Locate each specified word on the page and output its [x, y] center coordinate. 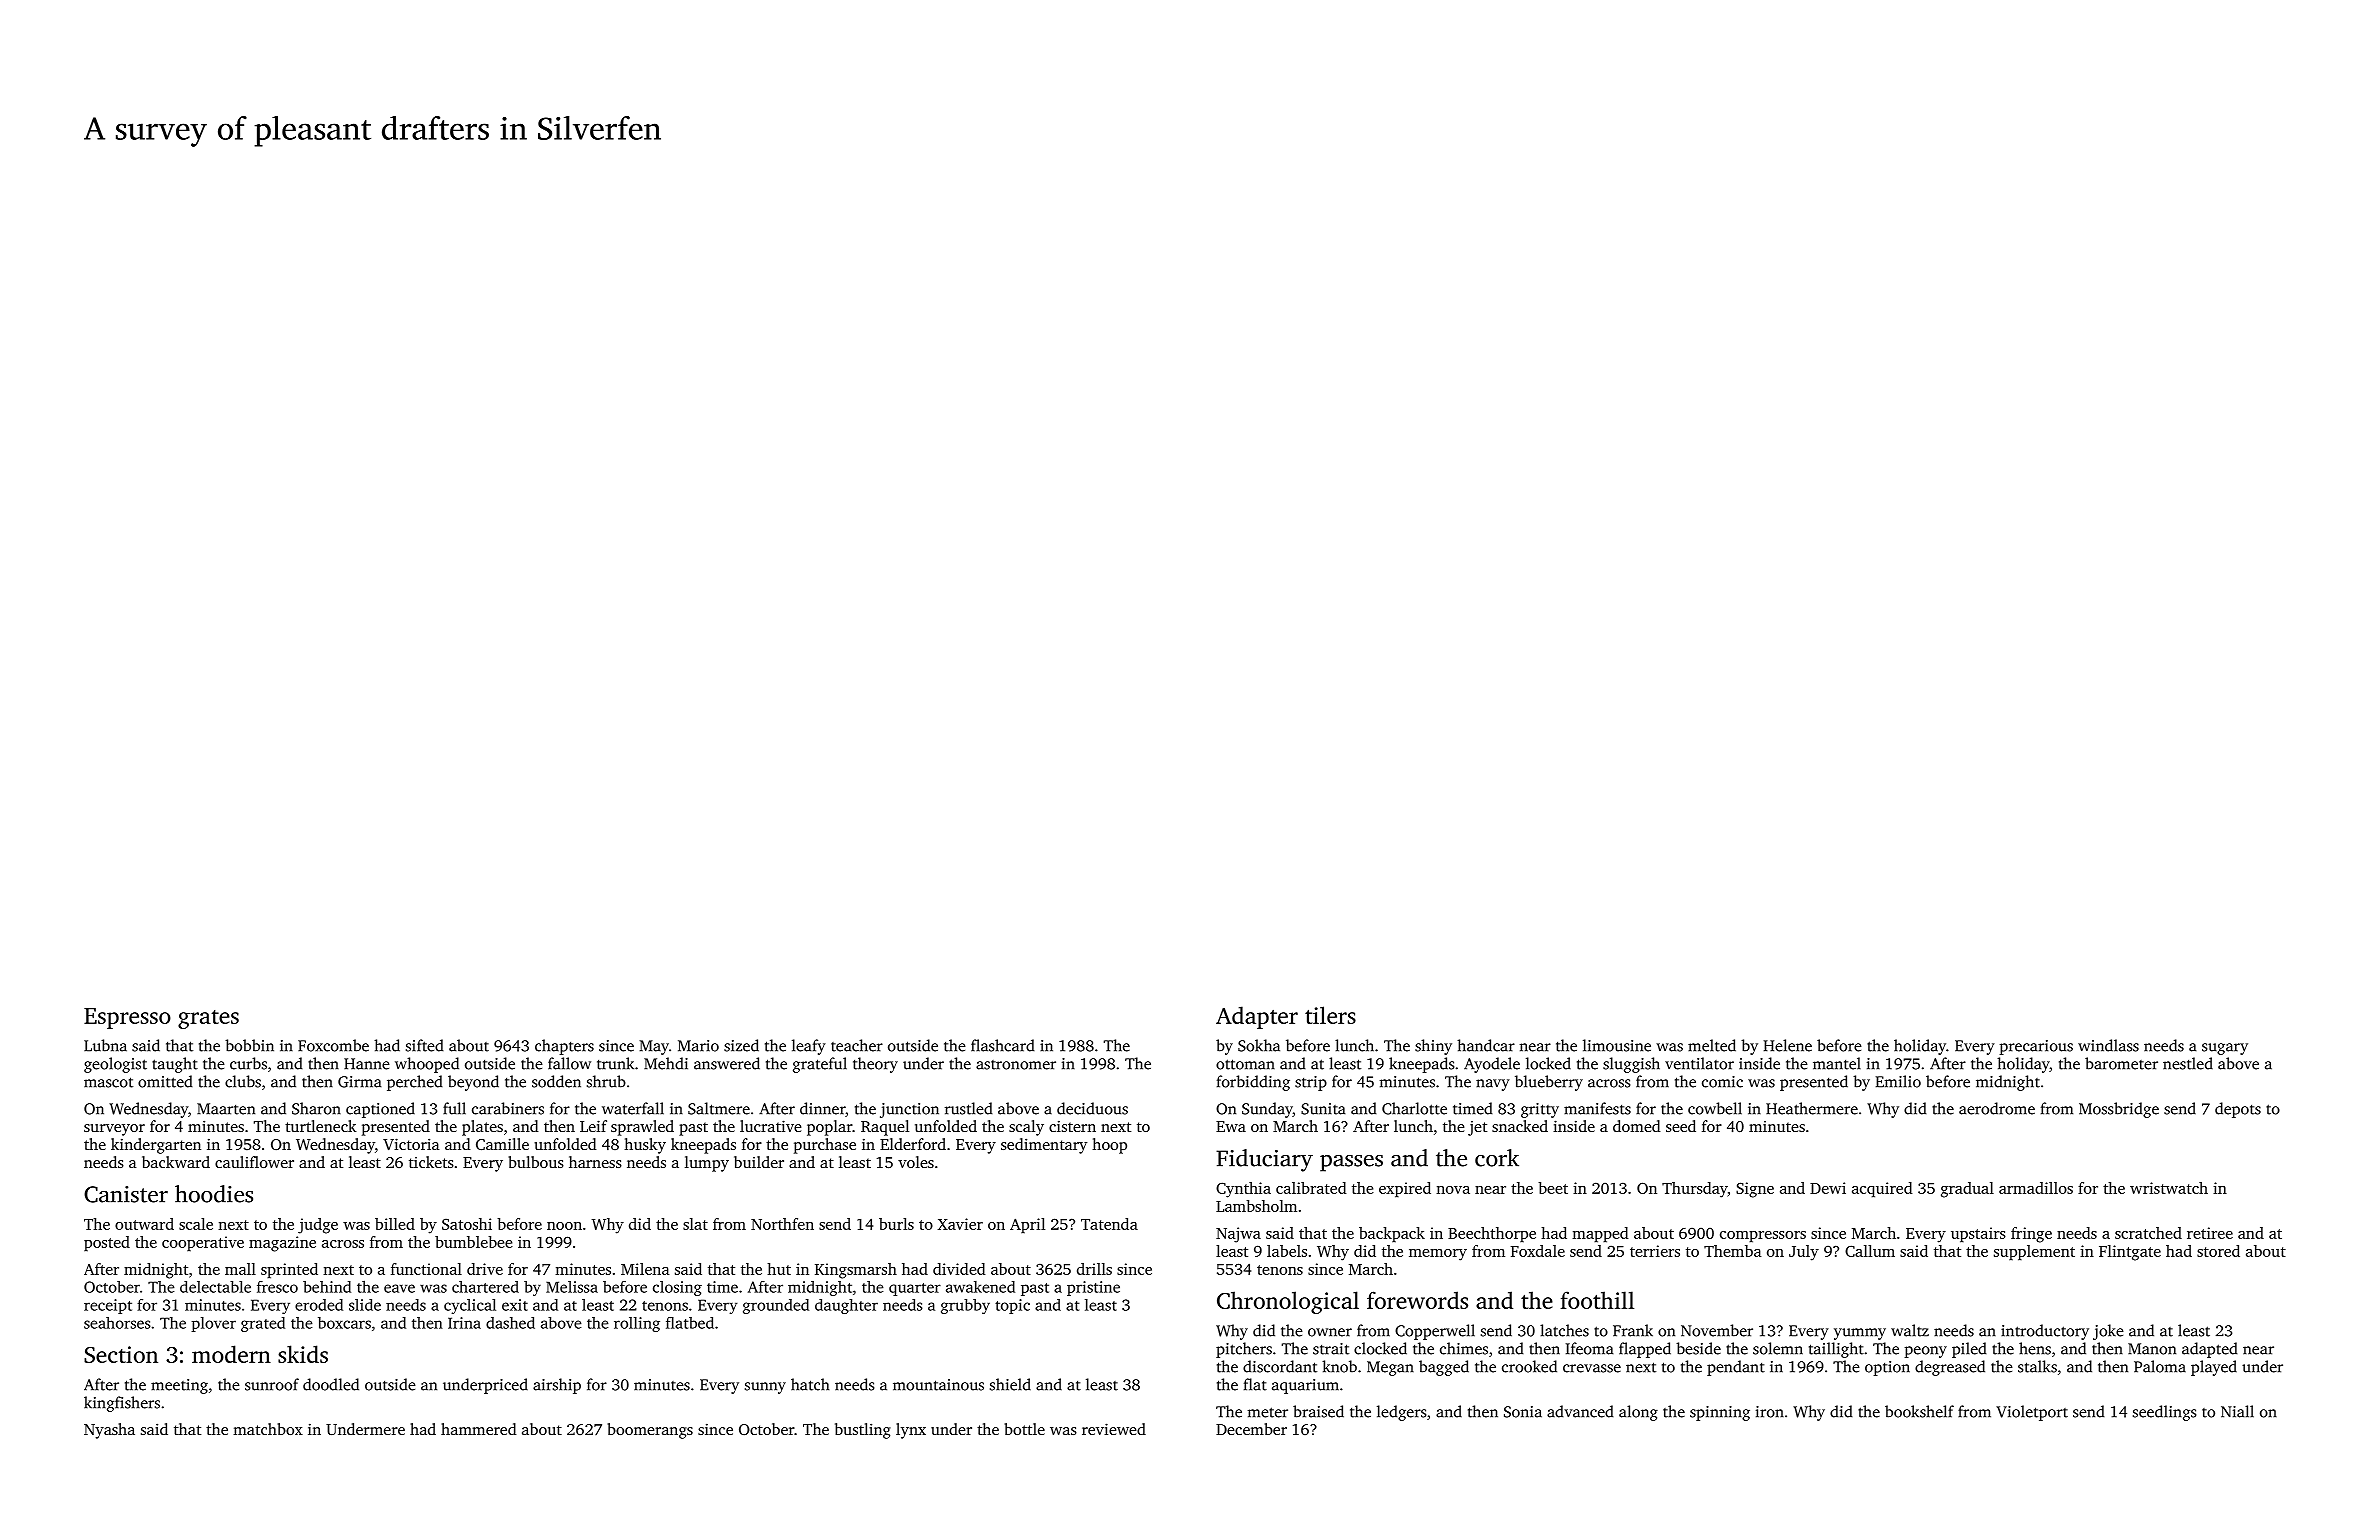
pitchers [1244, 1350]
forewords [1417, 1300]
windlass [2108, 1045]
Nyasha [109, 1431]
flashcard [1003, 1045]
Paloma [2160, 1366]
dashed [510, 1323]
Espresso [127, 1018]
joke [2108, 1332]
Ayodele [1492, 1065]
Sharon [316, 1108]
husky [645, 1146]
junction [909, 1110]
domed [1636, 1126]
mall [240, 1269]
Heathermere [1812, 1108]
